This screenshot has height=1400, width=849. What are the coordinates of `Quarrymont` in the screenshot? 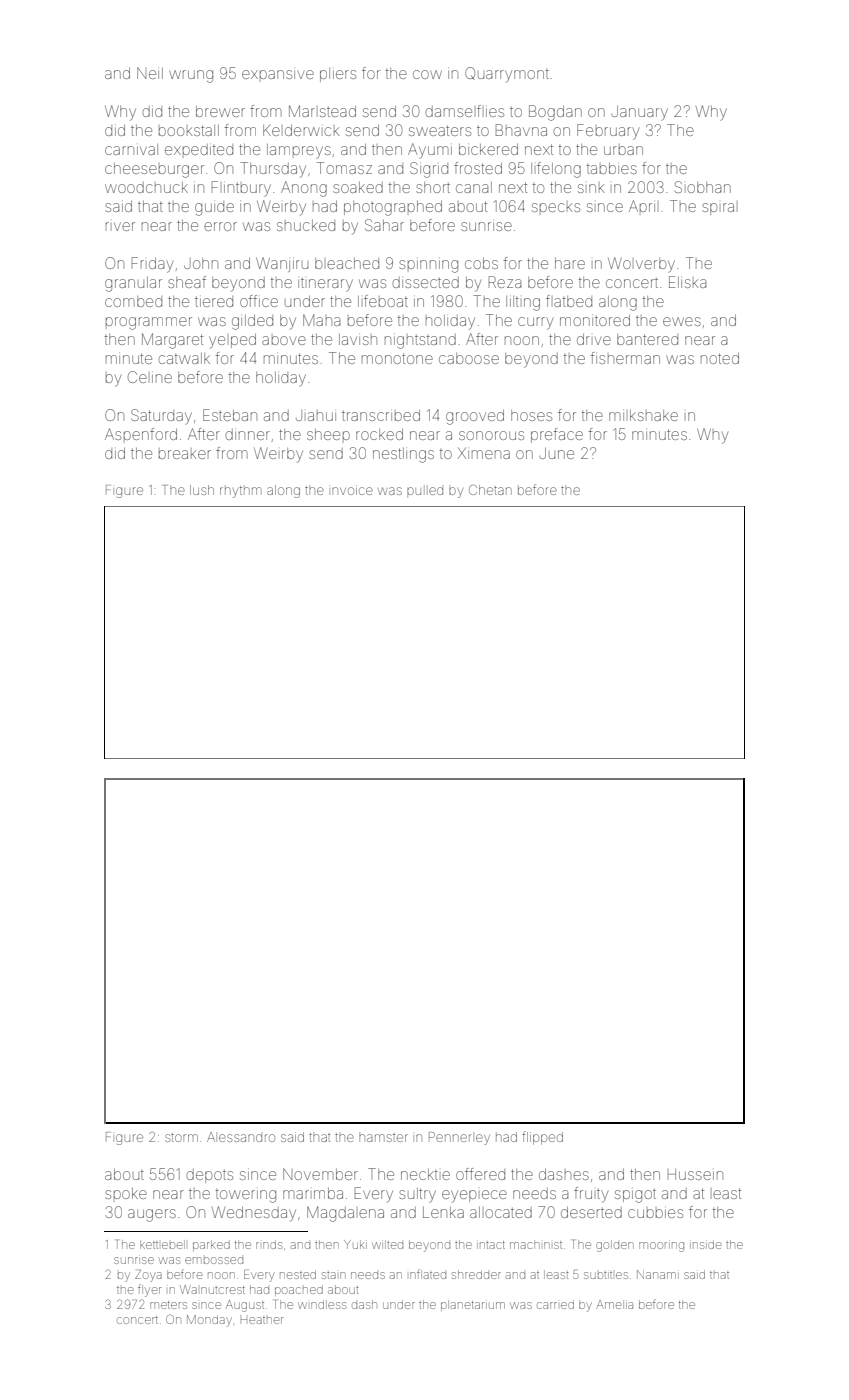 It's located at (507, 75).
